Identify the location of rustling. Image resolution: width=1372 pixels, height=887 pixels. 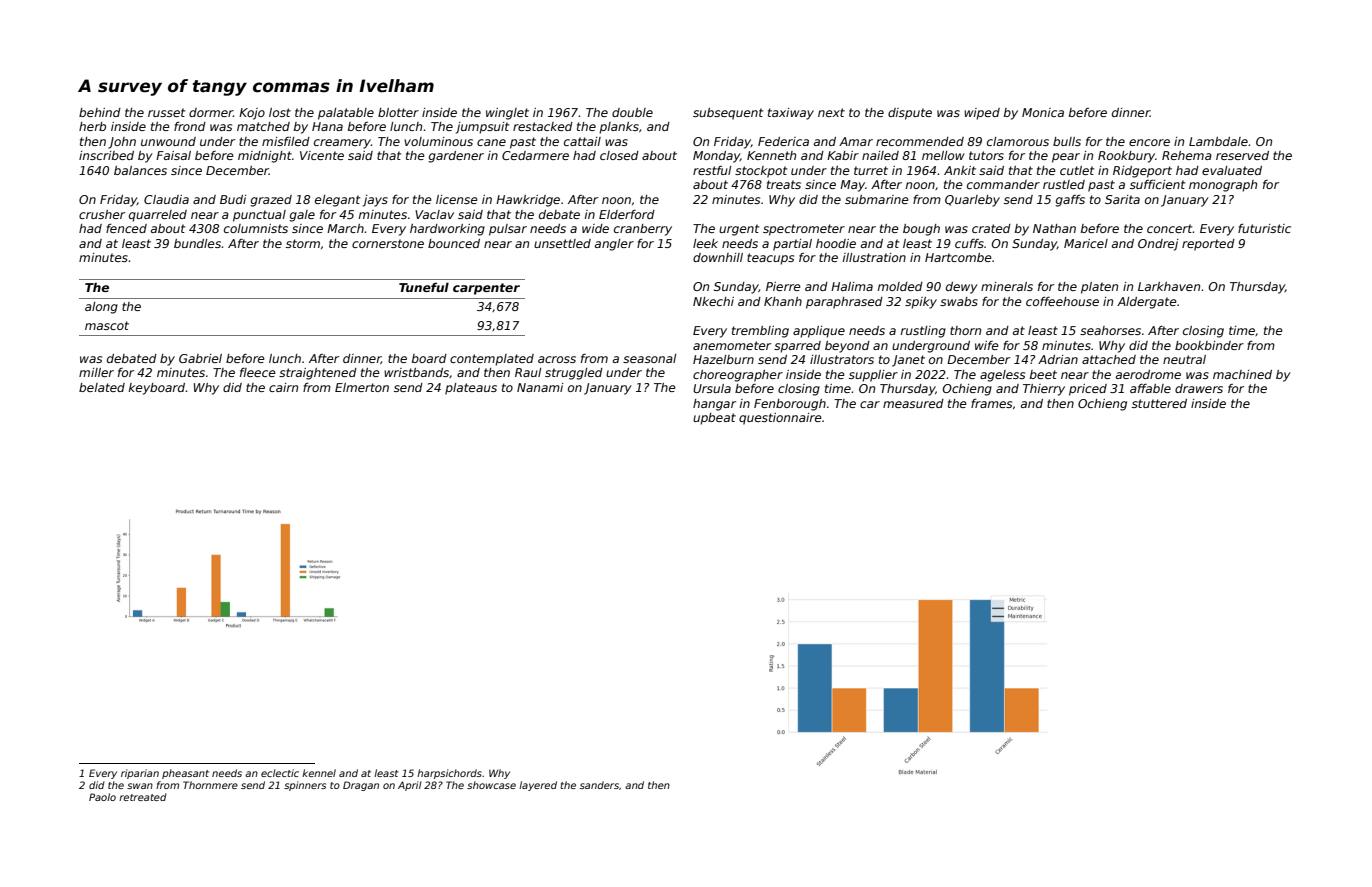
(923, 332).
